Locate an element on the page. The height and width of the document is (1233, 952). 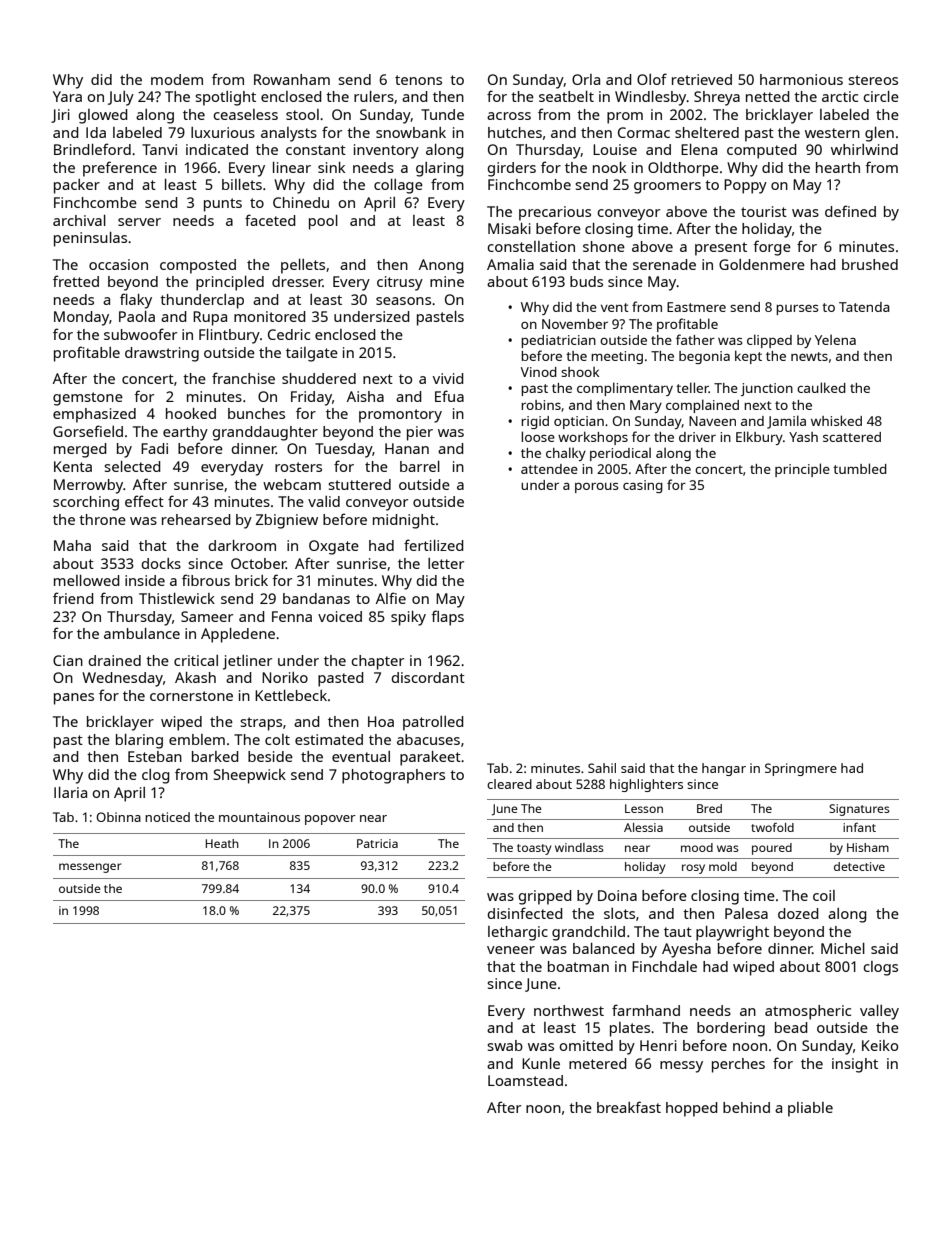
franchise is located at coordinates (243, 378).
